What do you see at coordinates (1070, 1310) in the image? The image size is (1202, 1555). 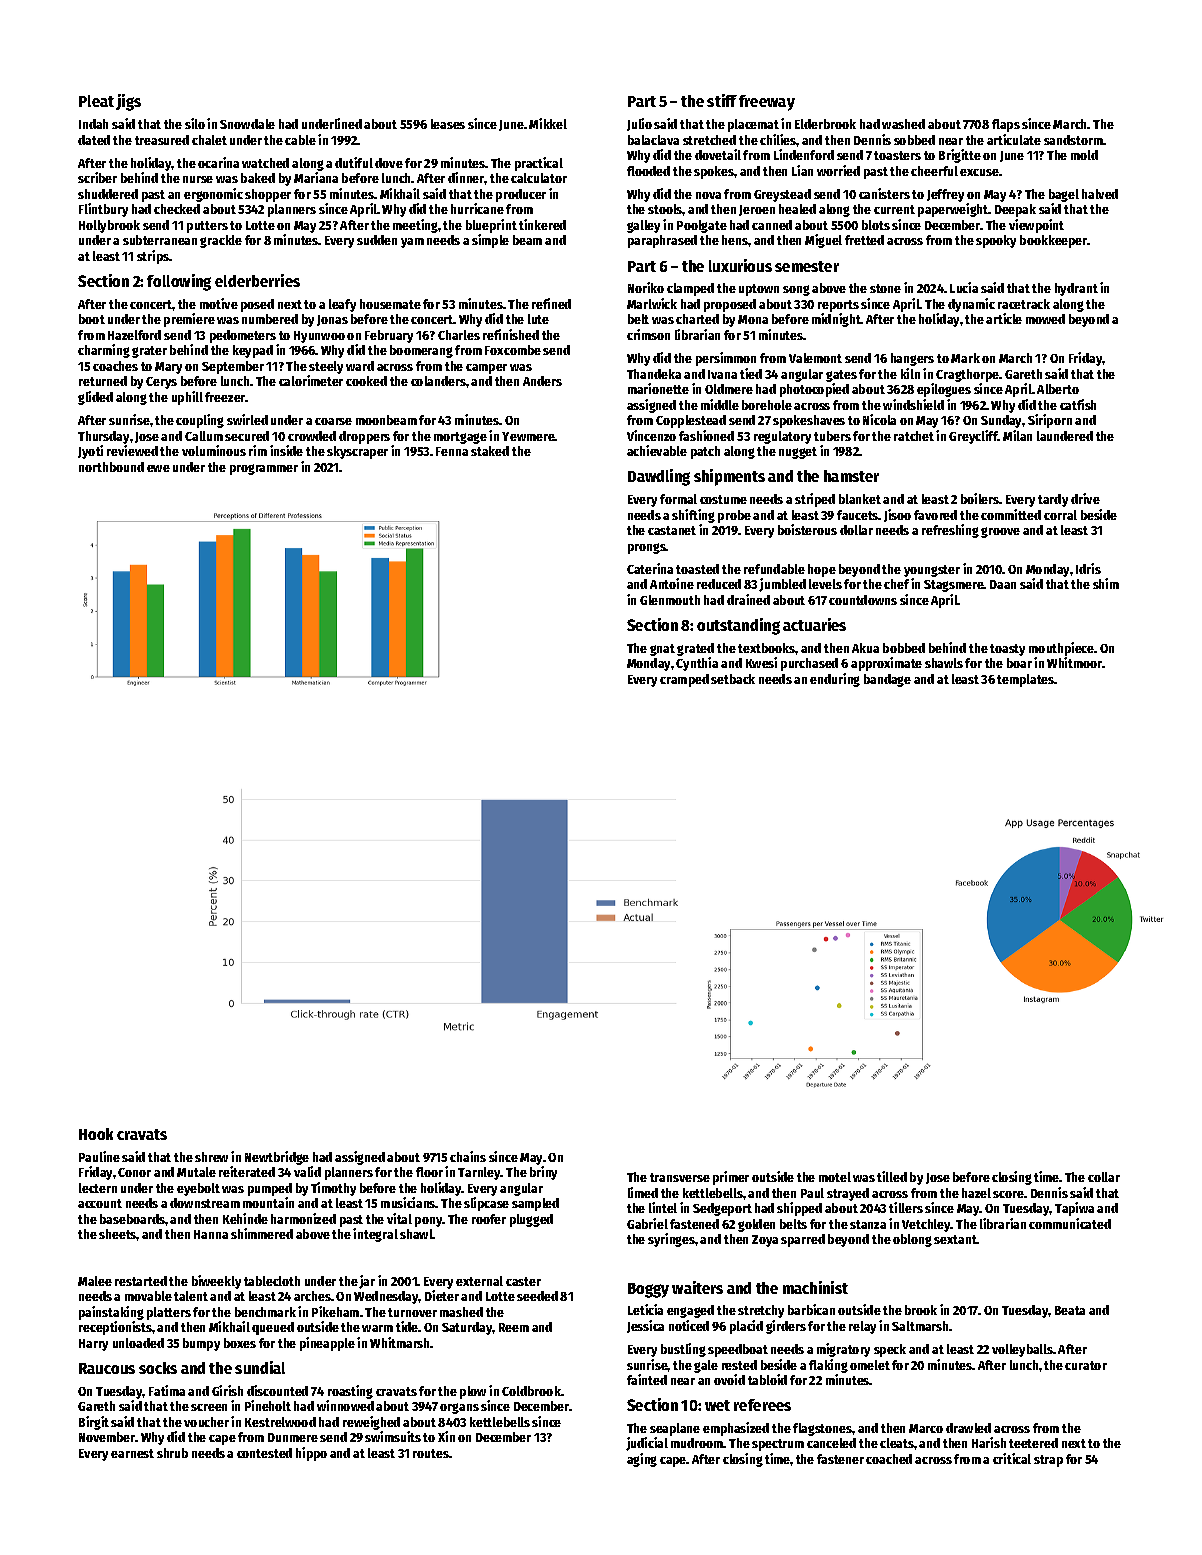 I see `Beata` at bounding box center [1070, 1310].
